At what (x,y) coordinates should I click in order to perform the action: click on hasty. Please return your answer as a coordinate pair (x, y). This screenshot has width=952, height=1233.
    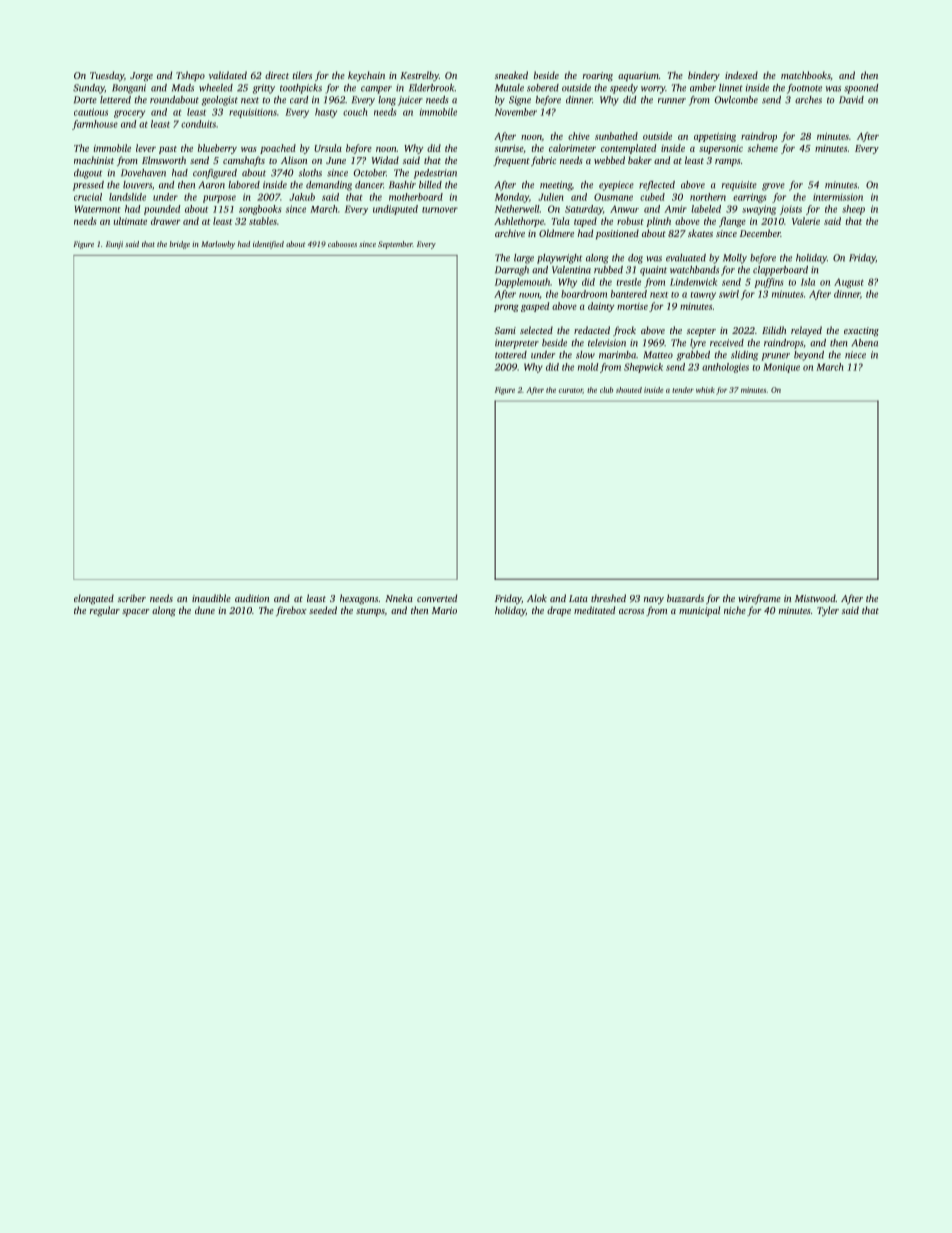
    Looking at the image, I should click on (326, 113).
